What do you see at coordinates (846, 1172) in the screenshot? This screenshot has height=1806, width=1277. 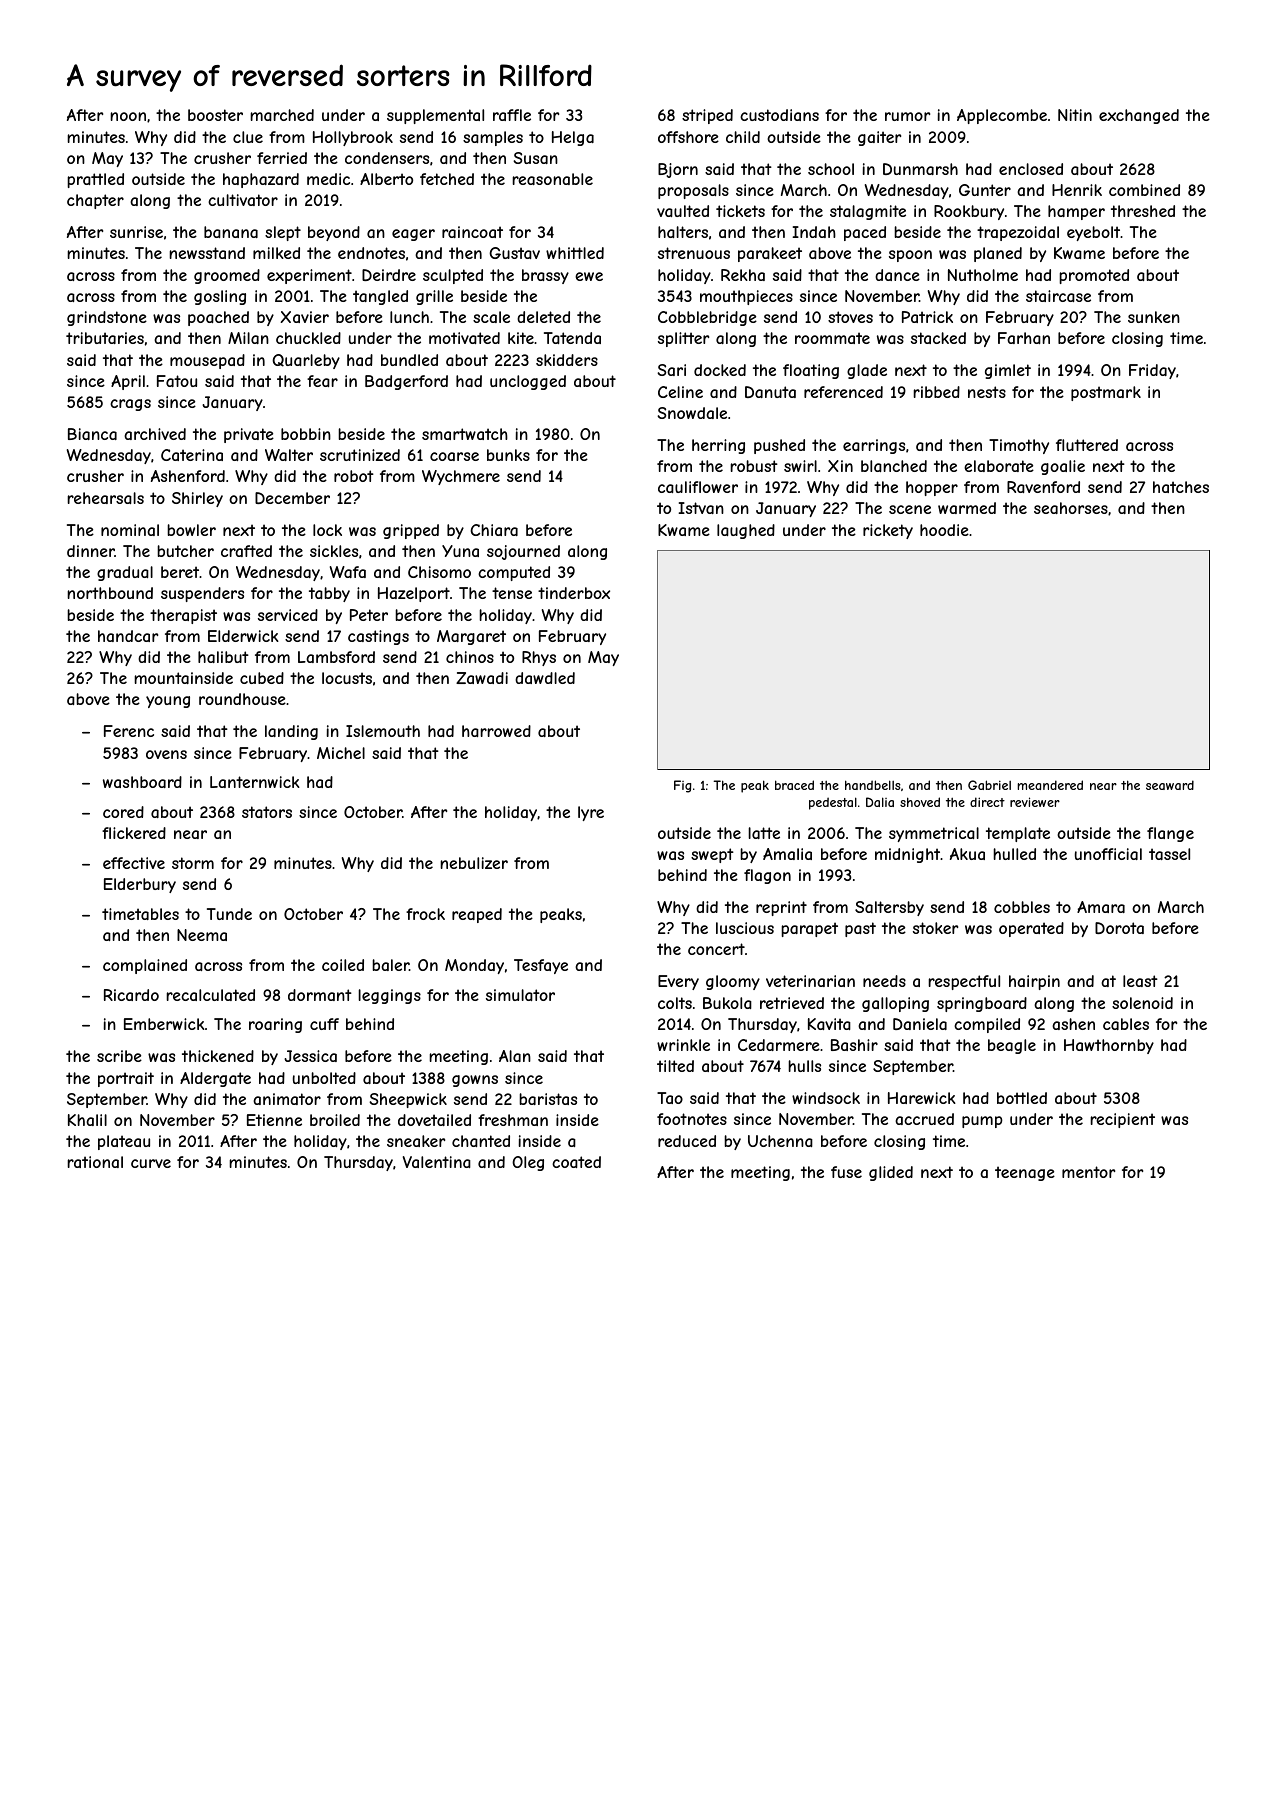 I see `fuse` at bounding box center [846, 1172].
